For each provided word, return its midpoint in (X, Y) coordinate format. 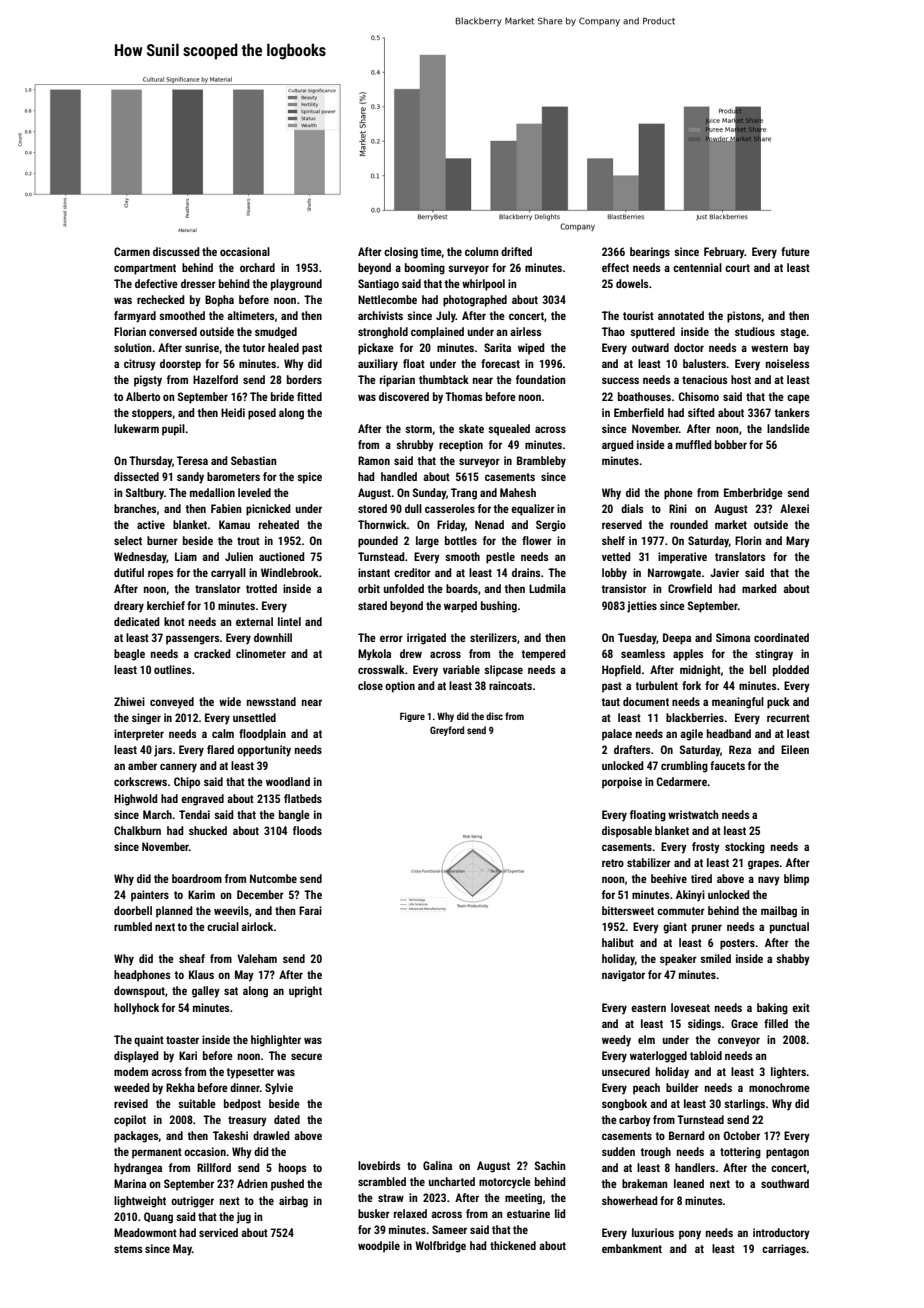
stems (128, 1249)
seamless (643, 653)
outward (650, 347)
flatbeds (303, 798)
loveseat (690, 1007)
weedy (616, 1041)
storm (418, 429)
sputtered (652, 333)
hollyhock (136, 1009)
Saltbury (145, 494)
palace (617, 735)
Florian (130, 331)
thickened (513, 1245)
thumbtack (444, 379)
